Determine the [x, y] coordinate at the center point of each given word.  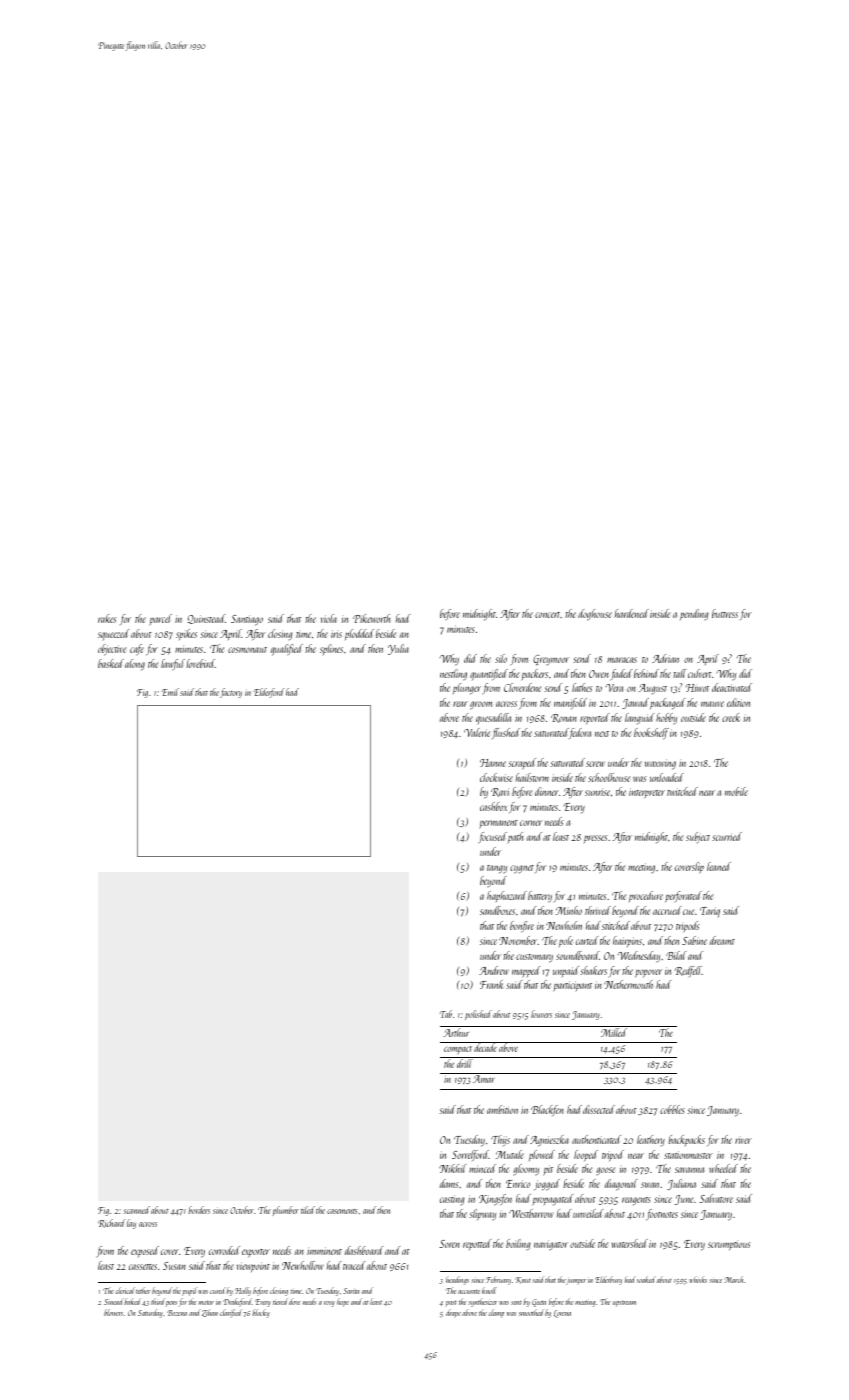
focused [492, 838]
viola [329, 618]
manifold [570, 703]
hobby [666, 718]
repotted [477, 1244]
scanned [137, 1210]
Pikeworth [371, 618]
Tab [446, 1014]
